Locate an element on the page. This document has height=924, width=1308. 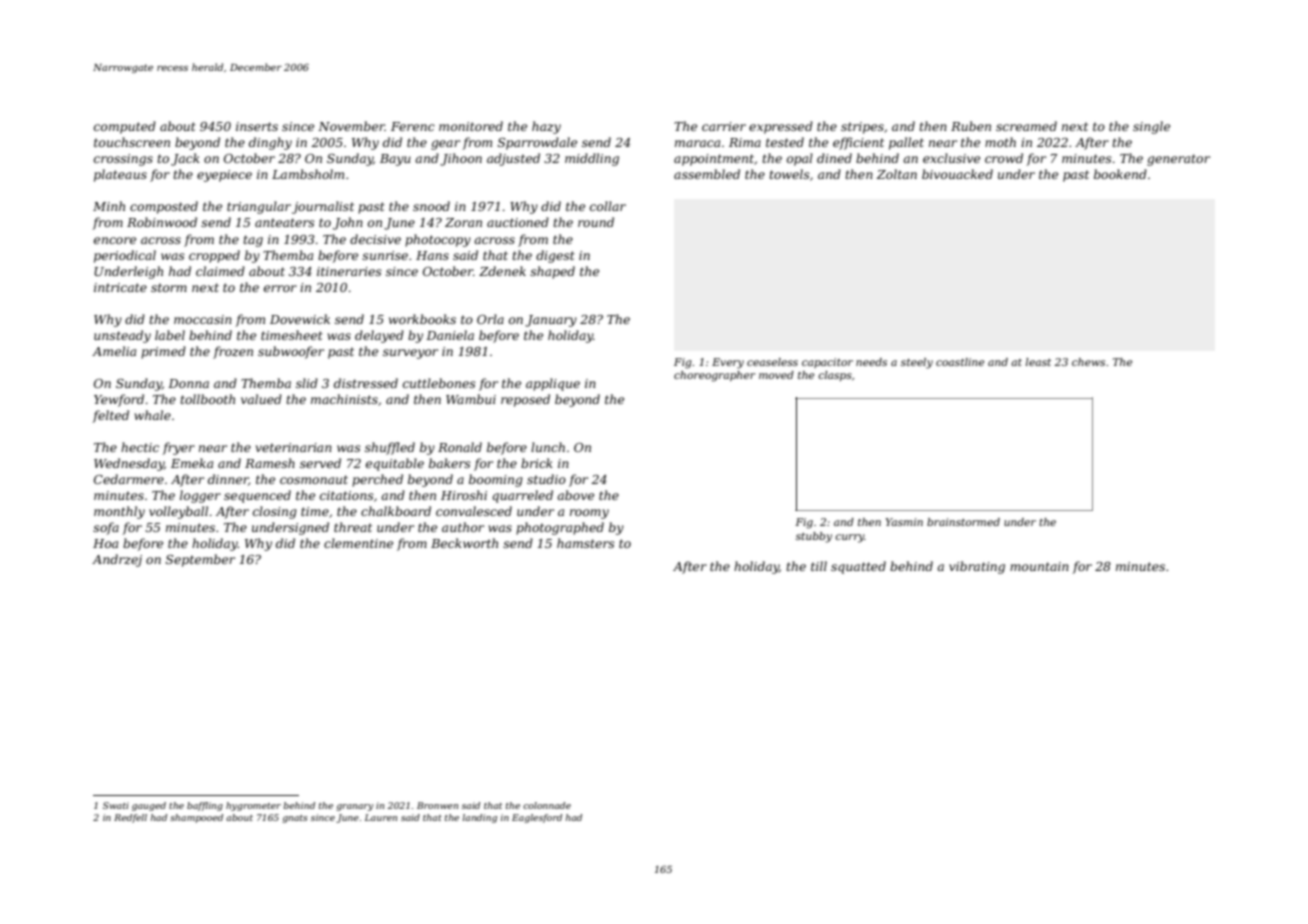
vibrating is located at coordinates (977, 567).
